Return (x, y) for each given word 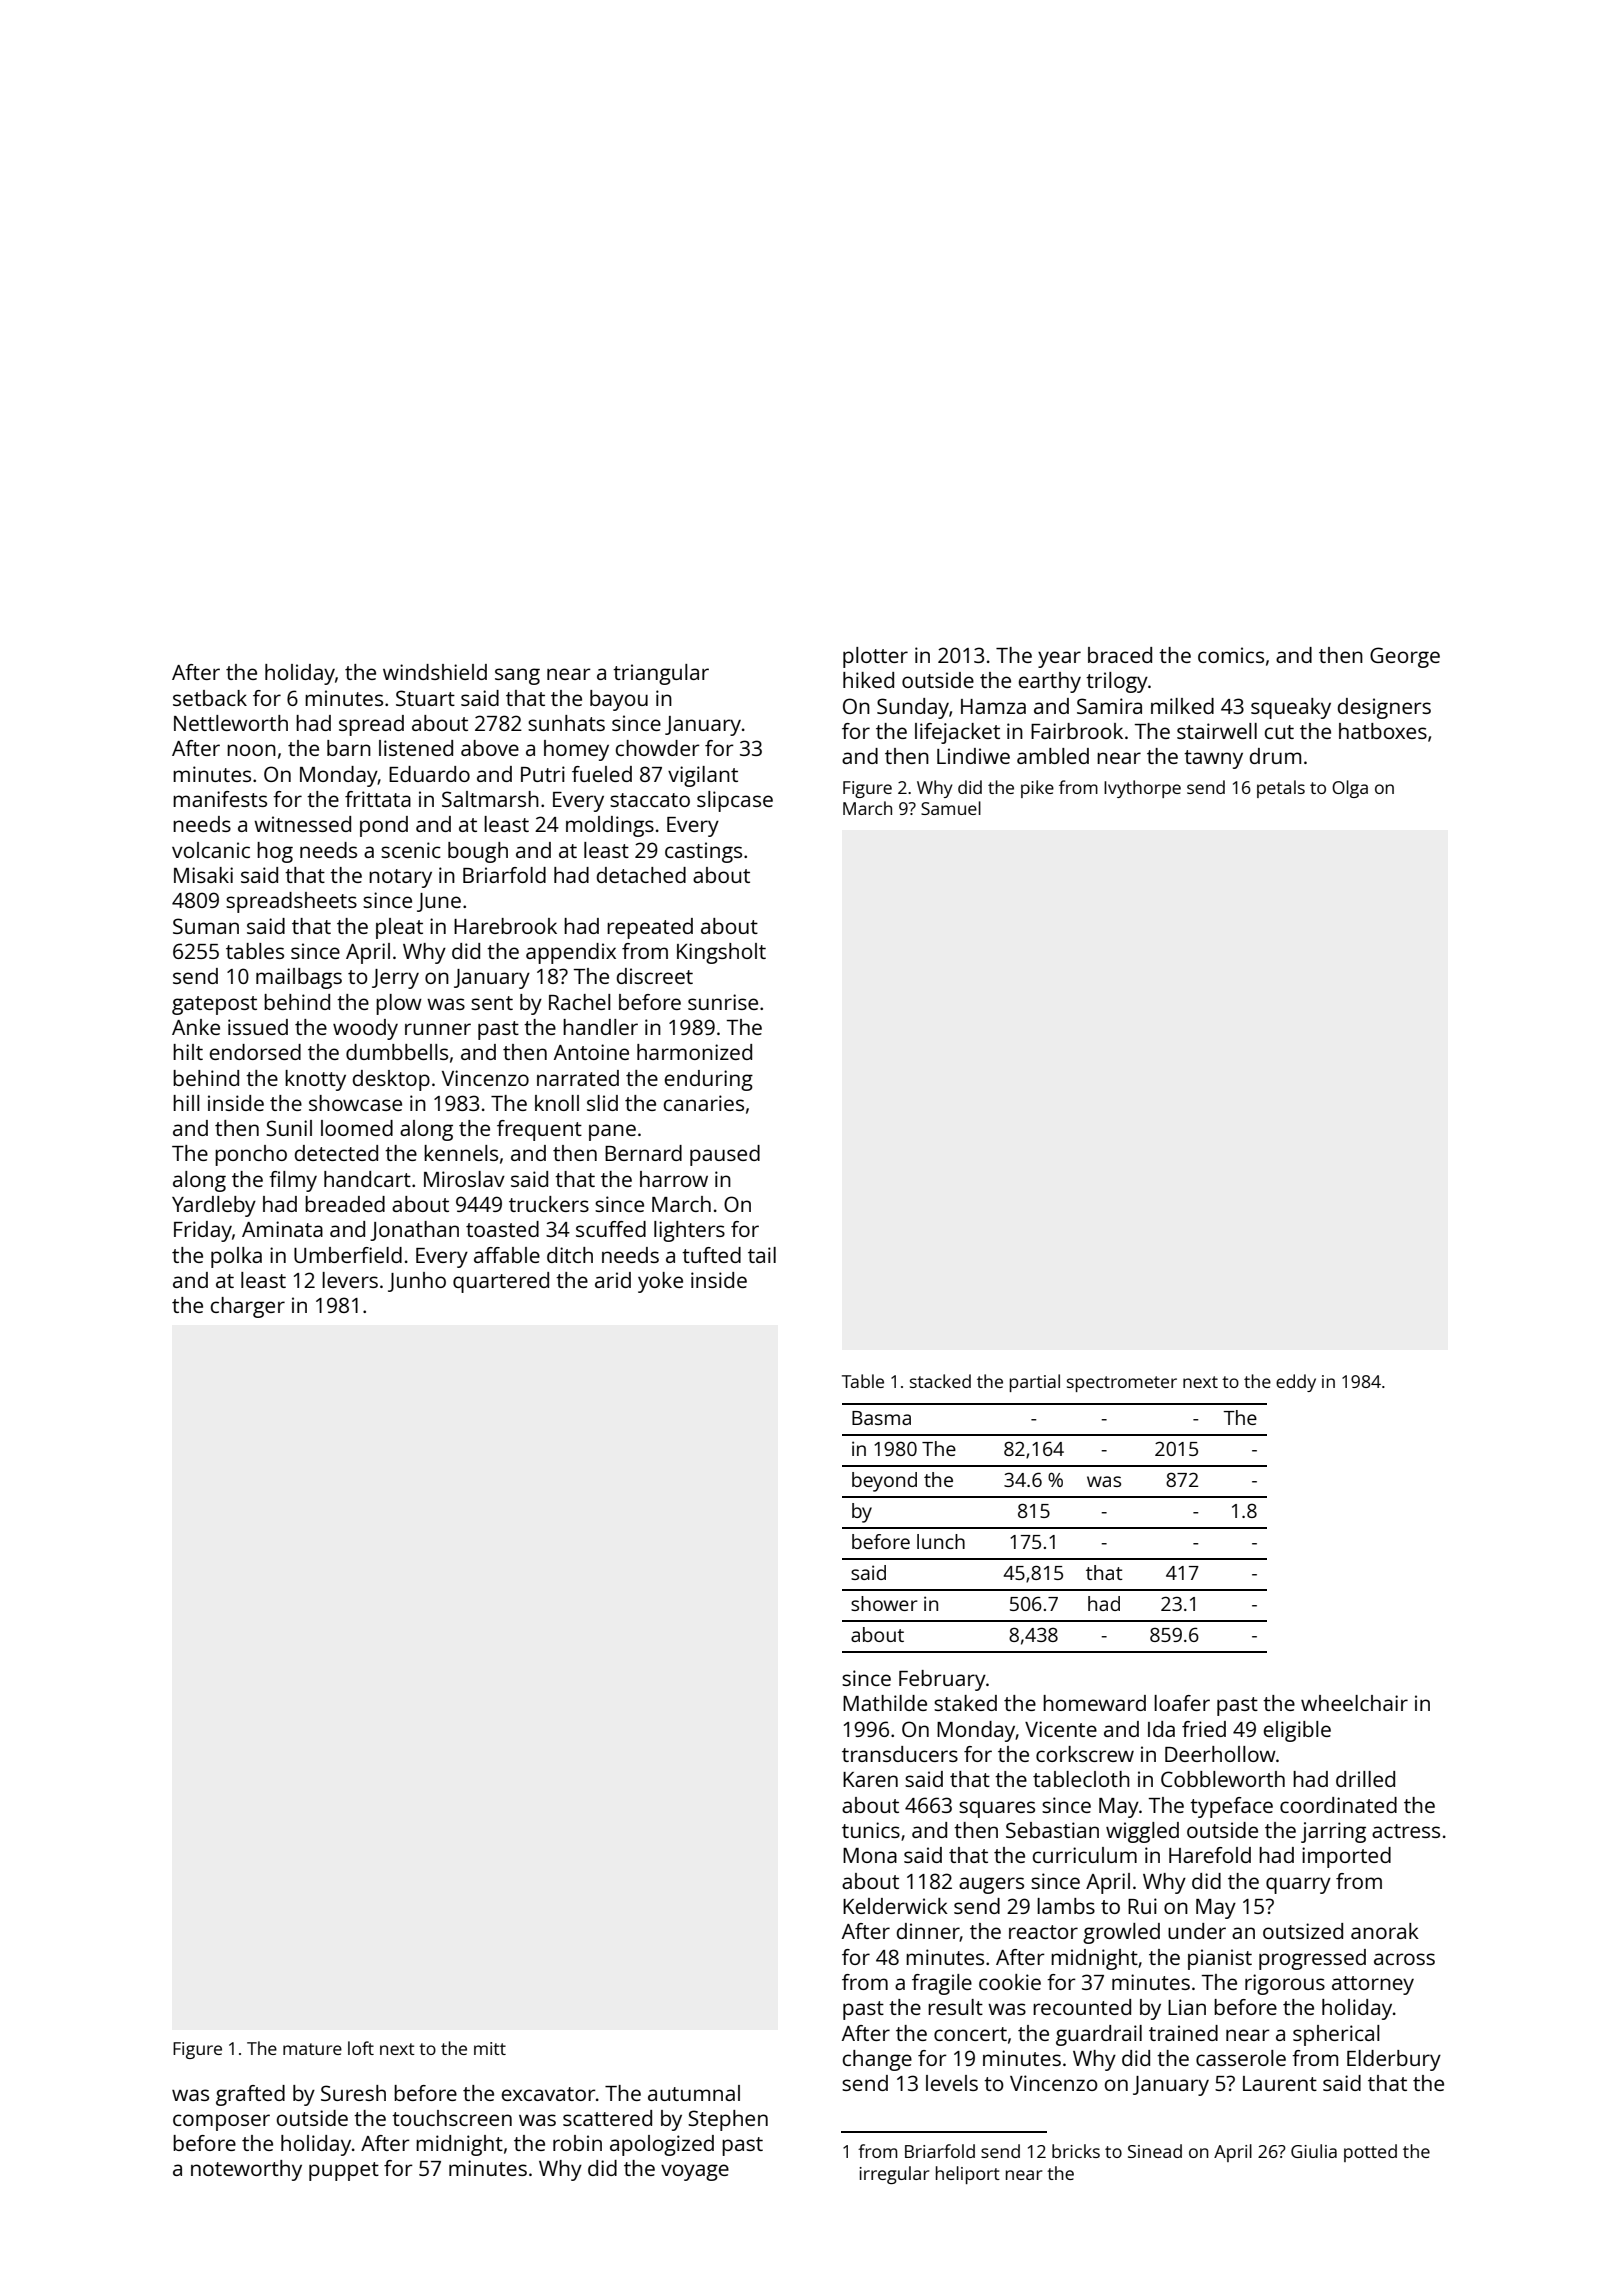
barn (349, 748)
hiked (868, 680)
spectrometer (1122, 1384)
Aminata (282, 1229)
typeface (1231, 1807)
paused (725, 1155)
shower (884, 1603)
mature (312, 2049)
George (1405, 657)
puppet (344, 2171)
